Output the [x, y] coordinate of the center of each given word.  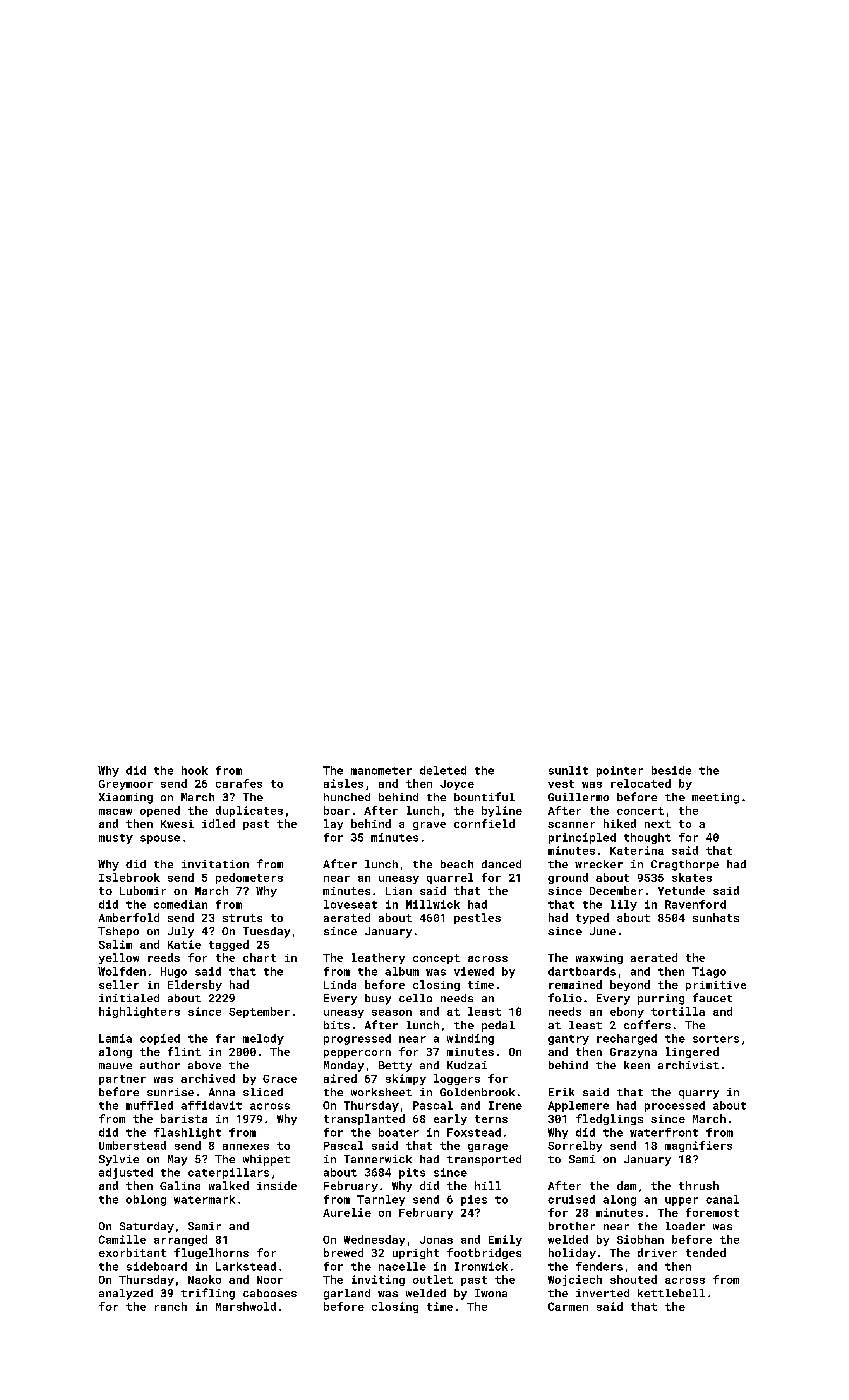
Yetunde [681, 890]
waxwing [599, 959]
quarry [699, 1094]
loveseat [350, 904]
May [177, 1160]
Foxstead [474, 1132]
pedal [498, 1026]
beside [671, 770]
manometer [381, 771]
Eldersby [195, 985]
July [181, 932]
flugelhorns [211, 1253]
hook [195, 770]
